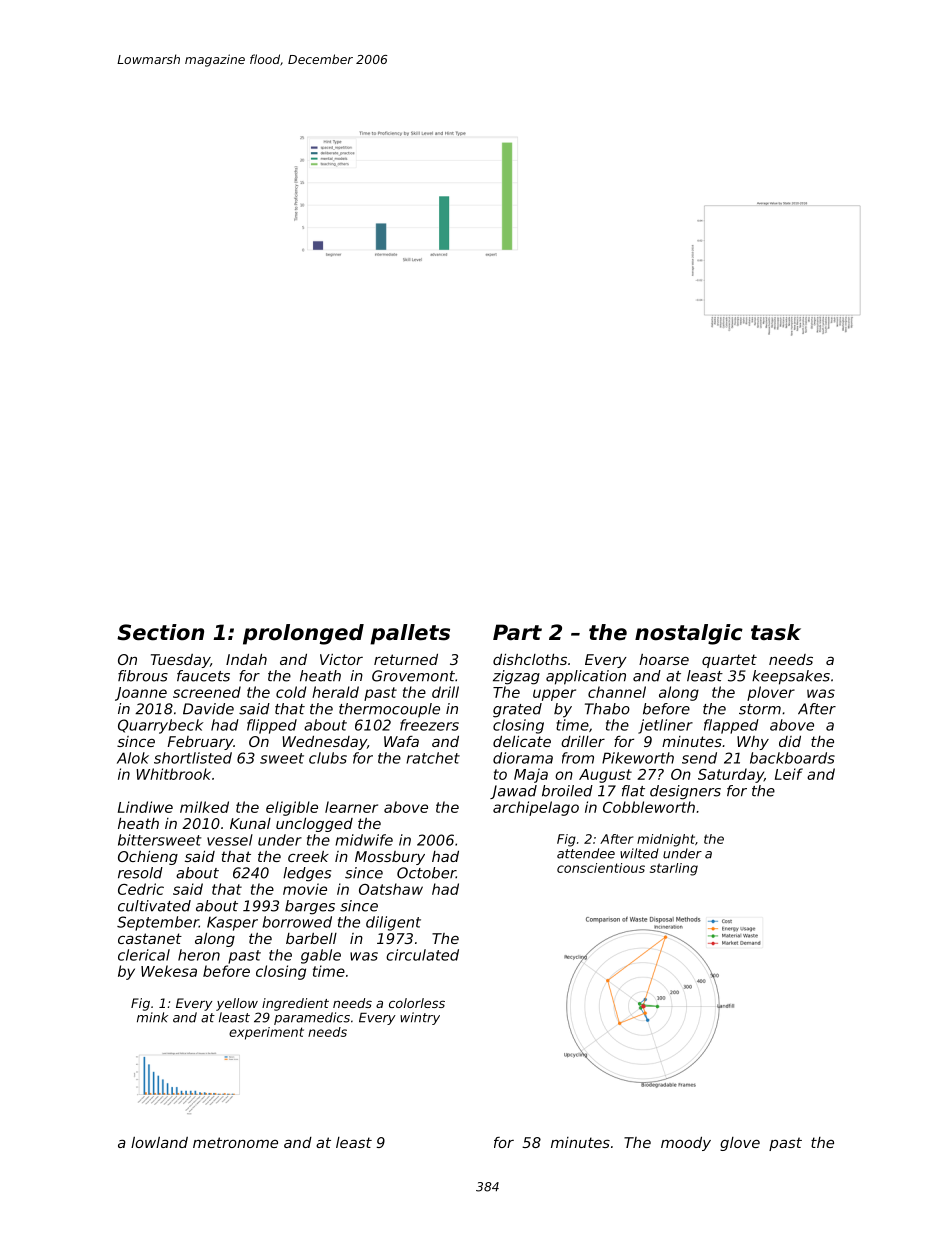  I want to click on starling, so click(674, 869).
